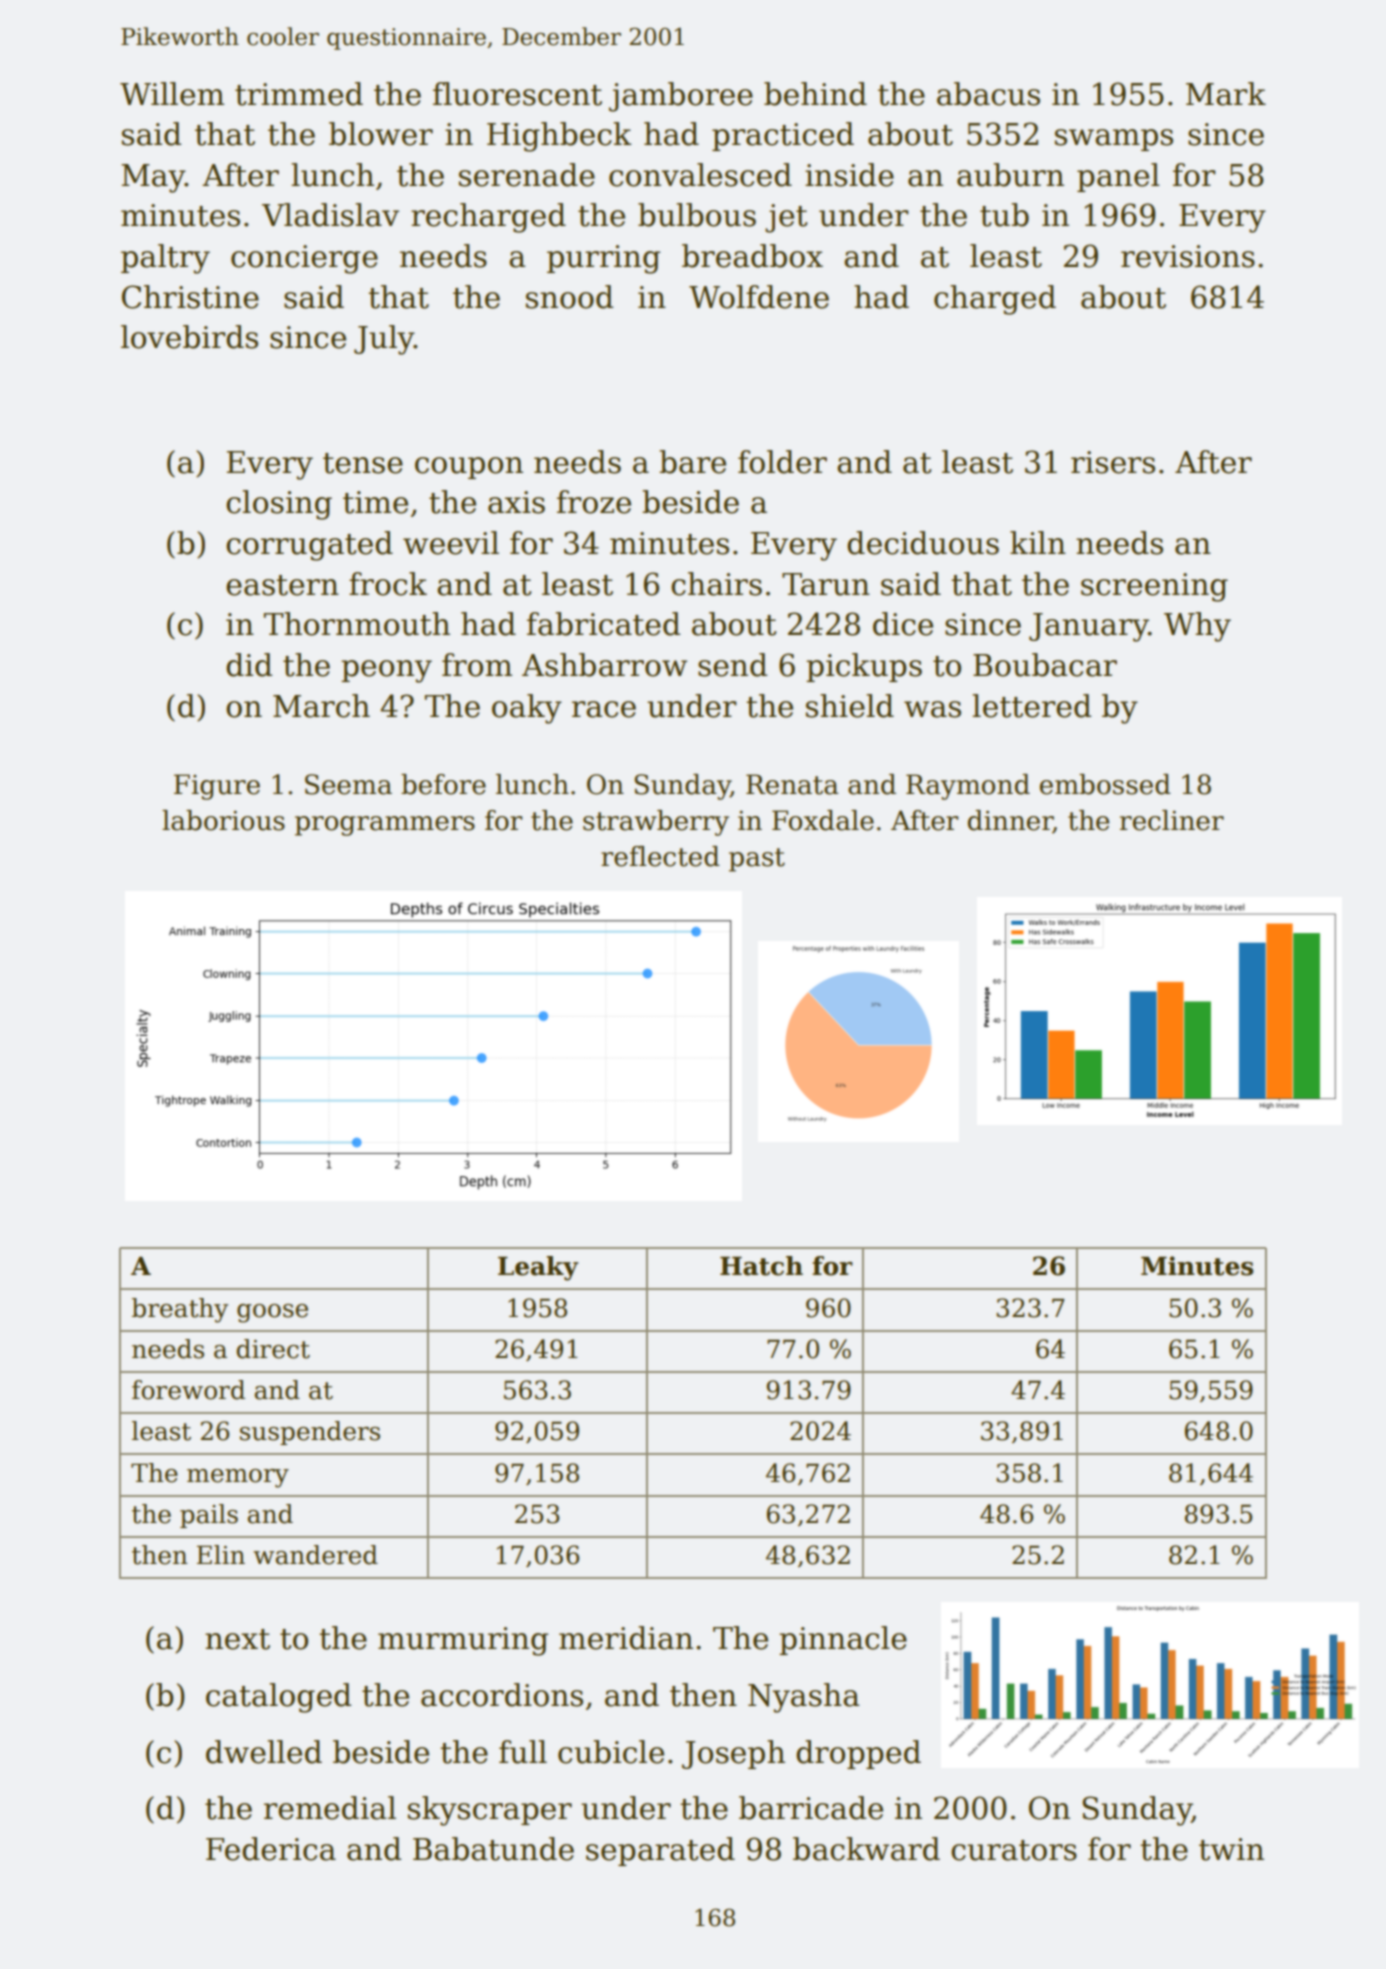 Image resolution: width=1386 pixels, height=1969 pixels. I want to click on Leaky, so click(538, 1268).
